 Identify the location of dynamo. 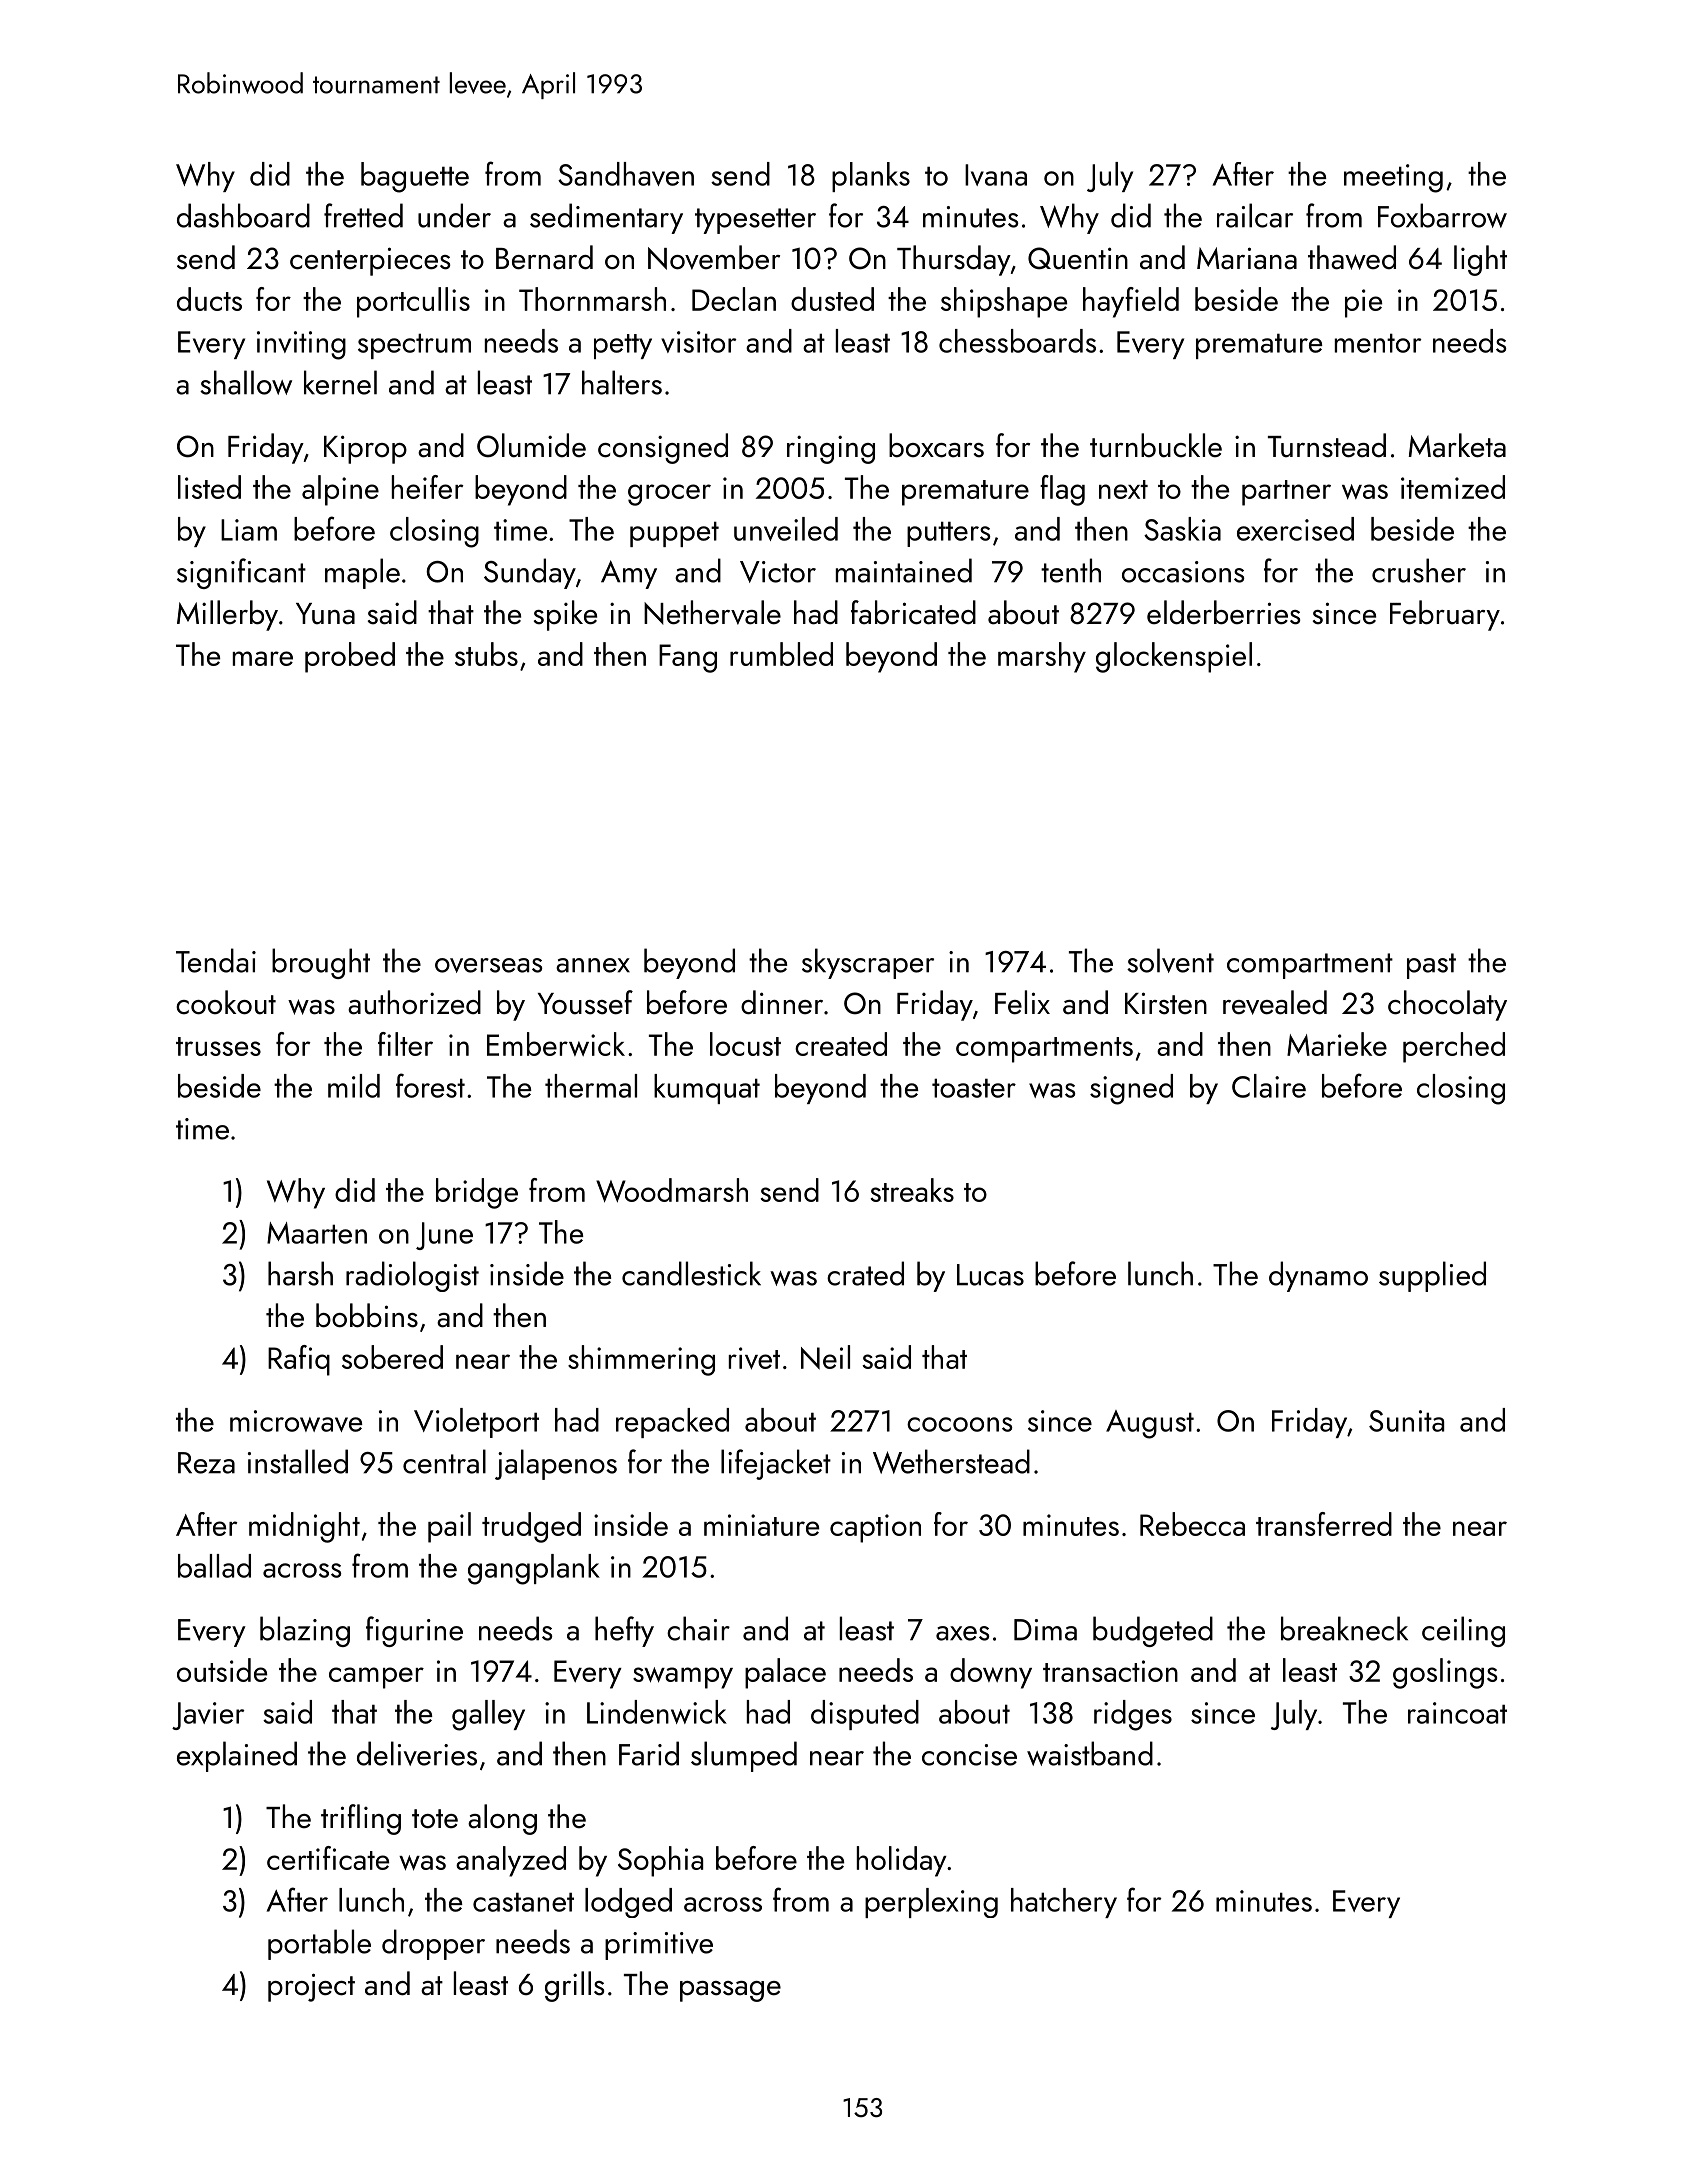
(1318, 1276).
